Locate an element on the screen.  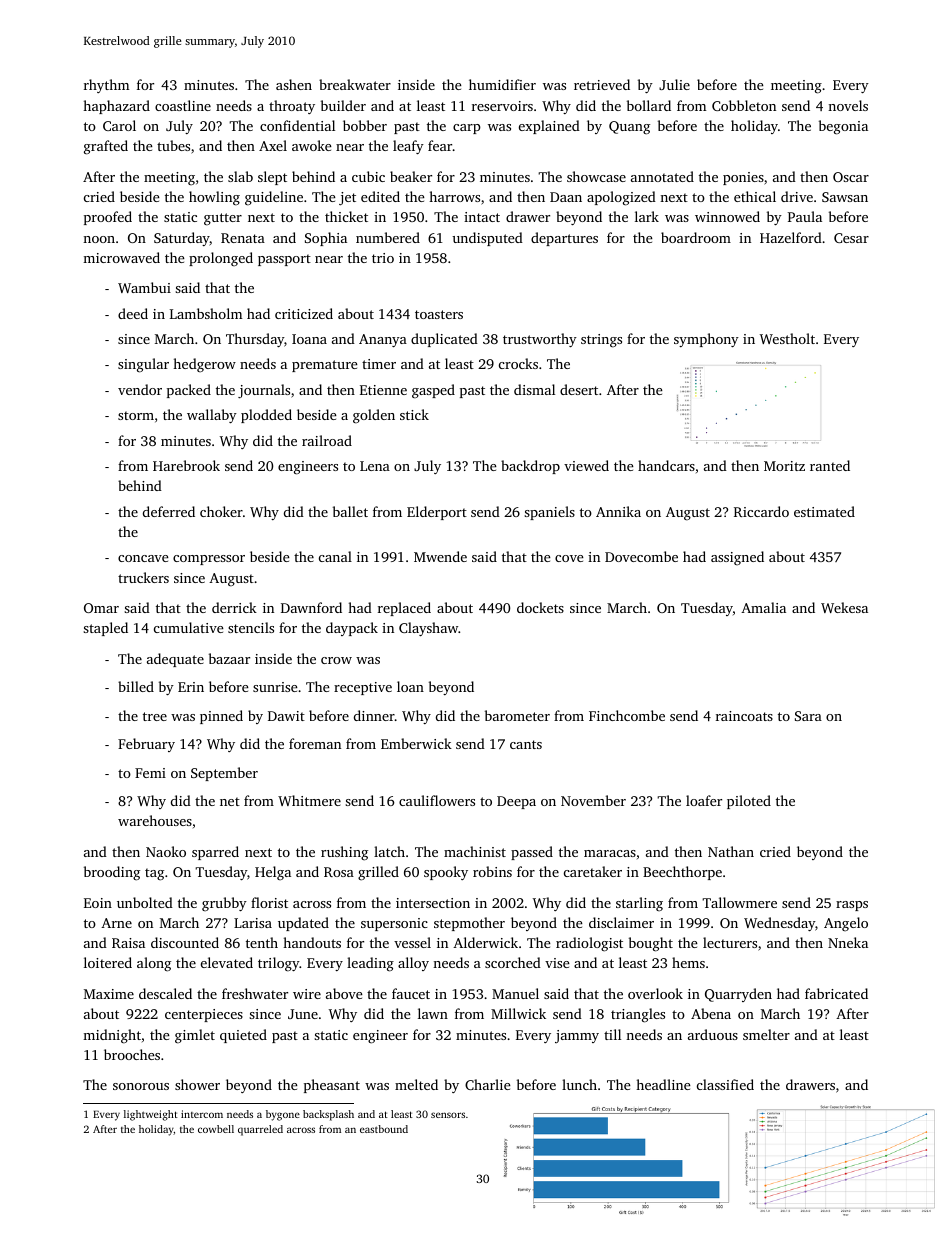
handcars is located at coordinates (666, 465).
